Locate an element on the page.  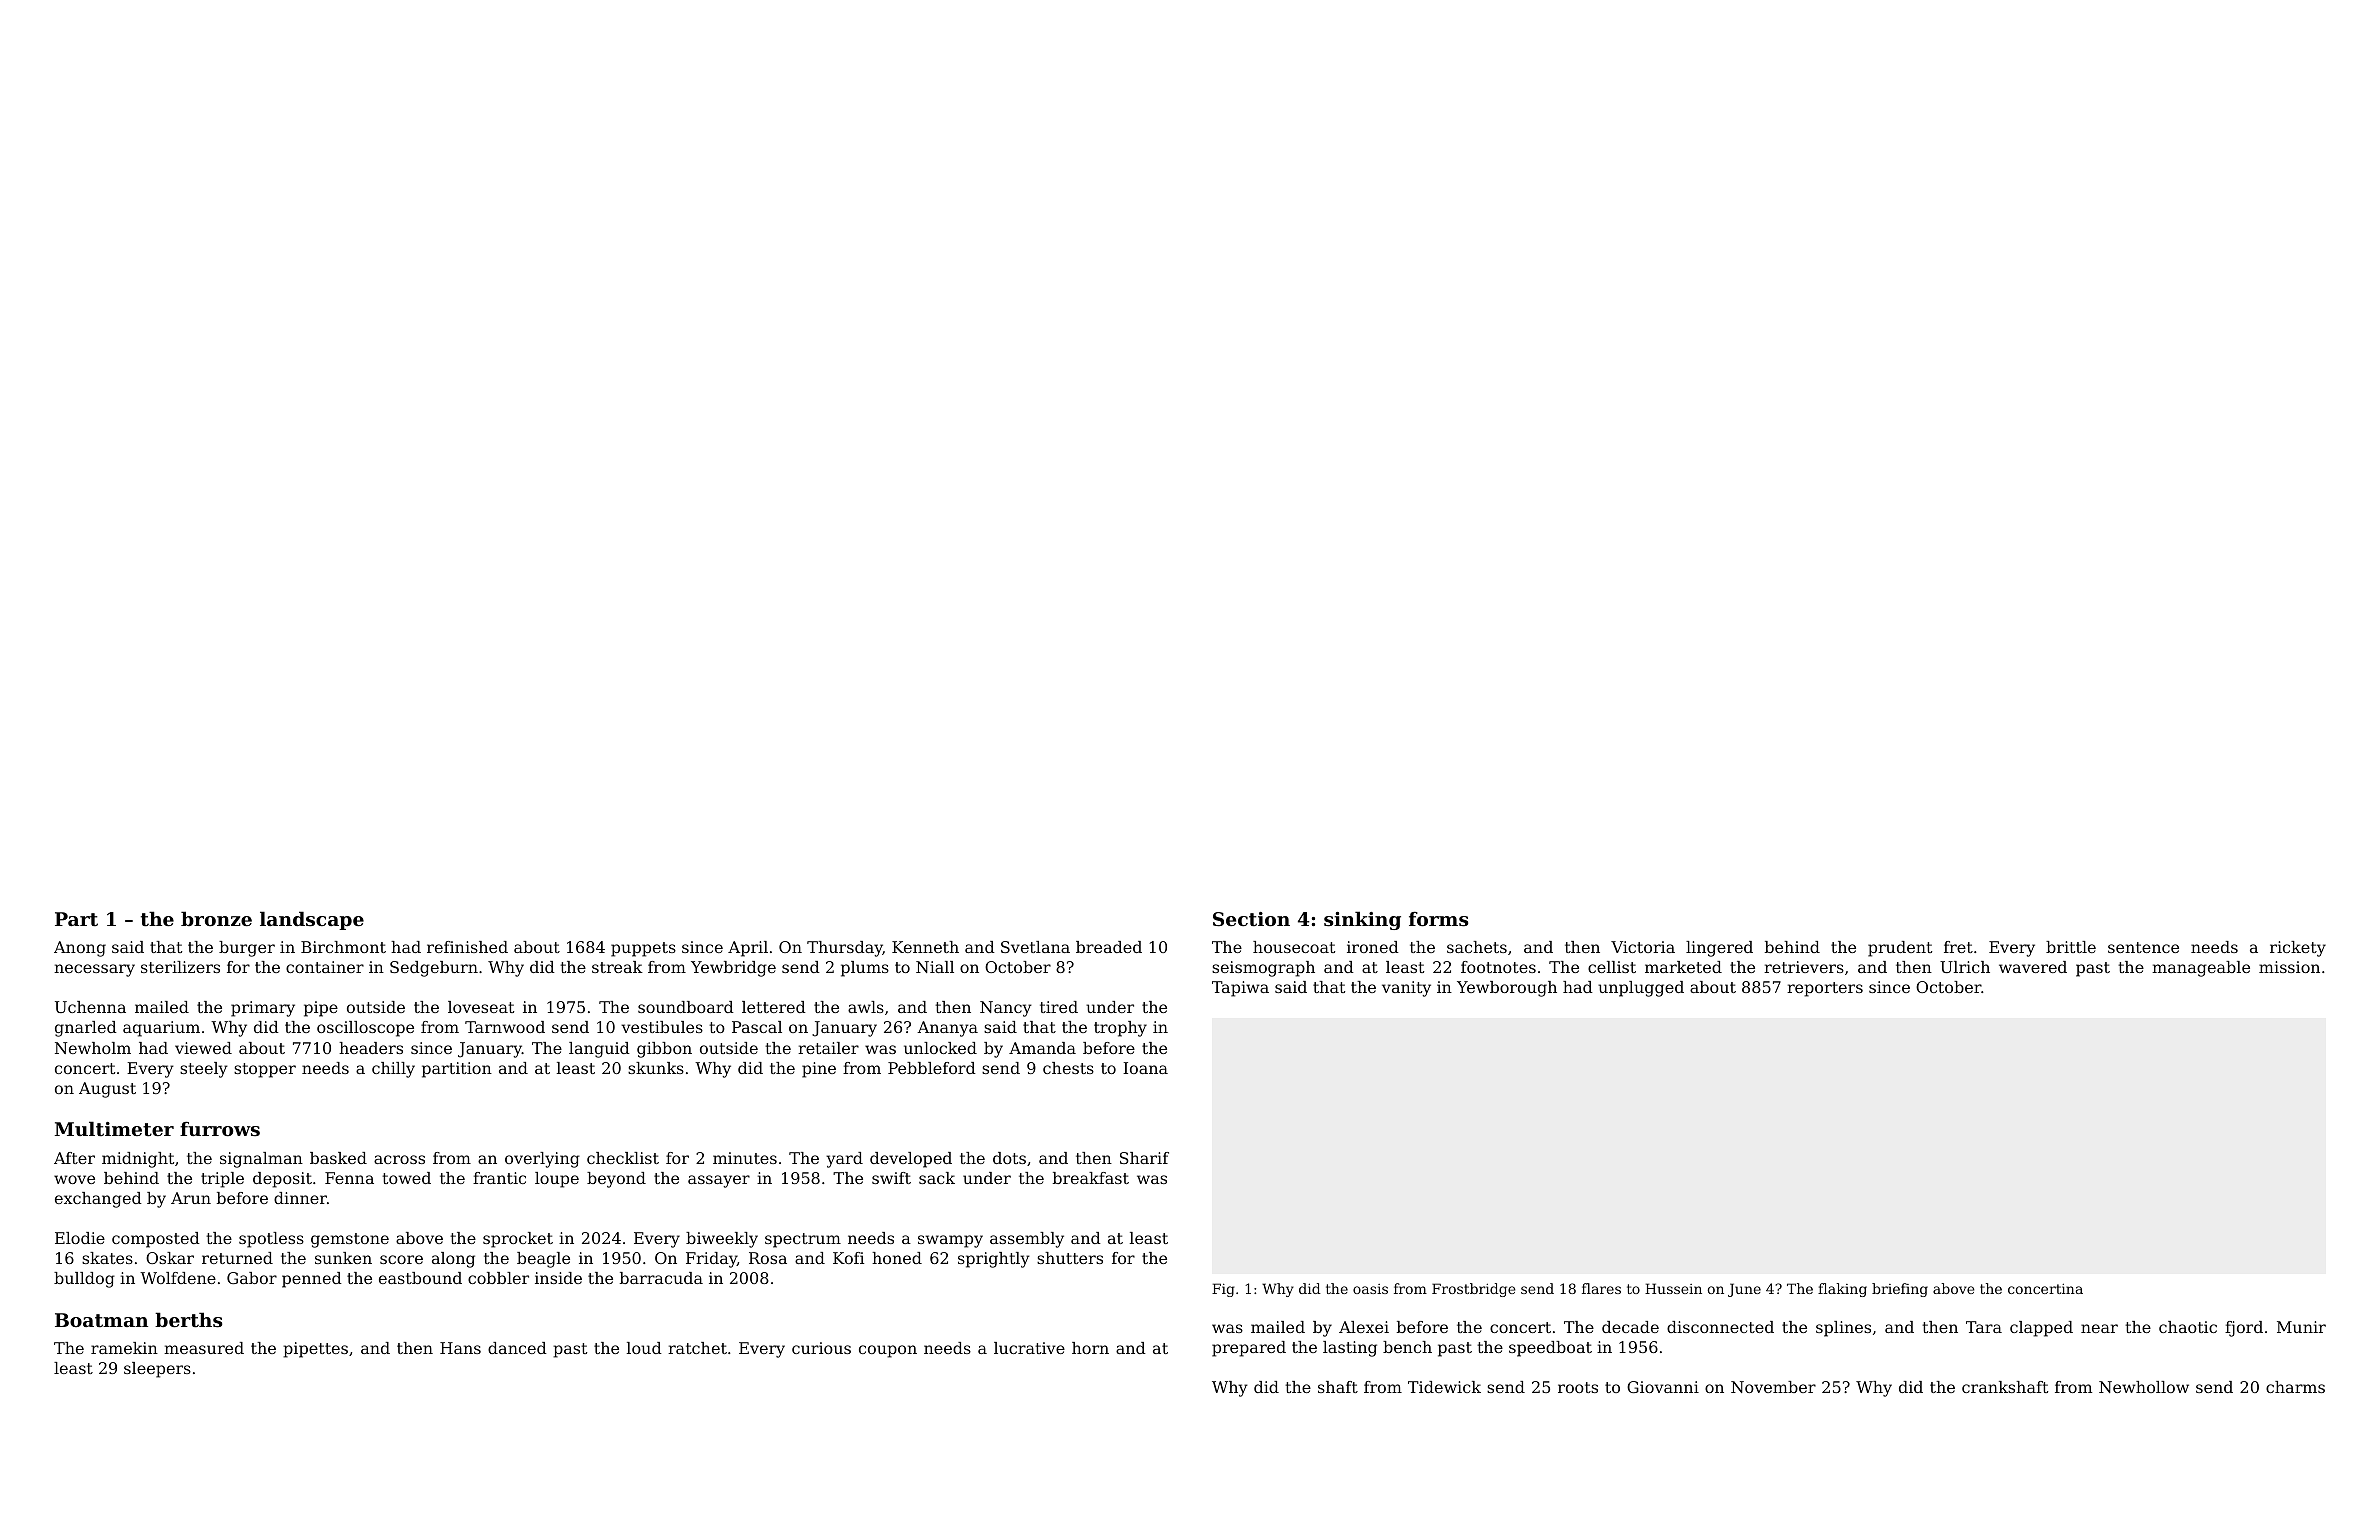
briefing is located at coordinates (1900, 1290).
